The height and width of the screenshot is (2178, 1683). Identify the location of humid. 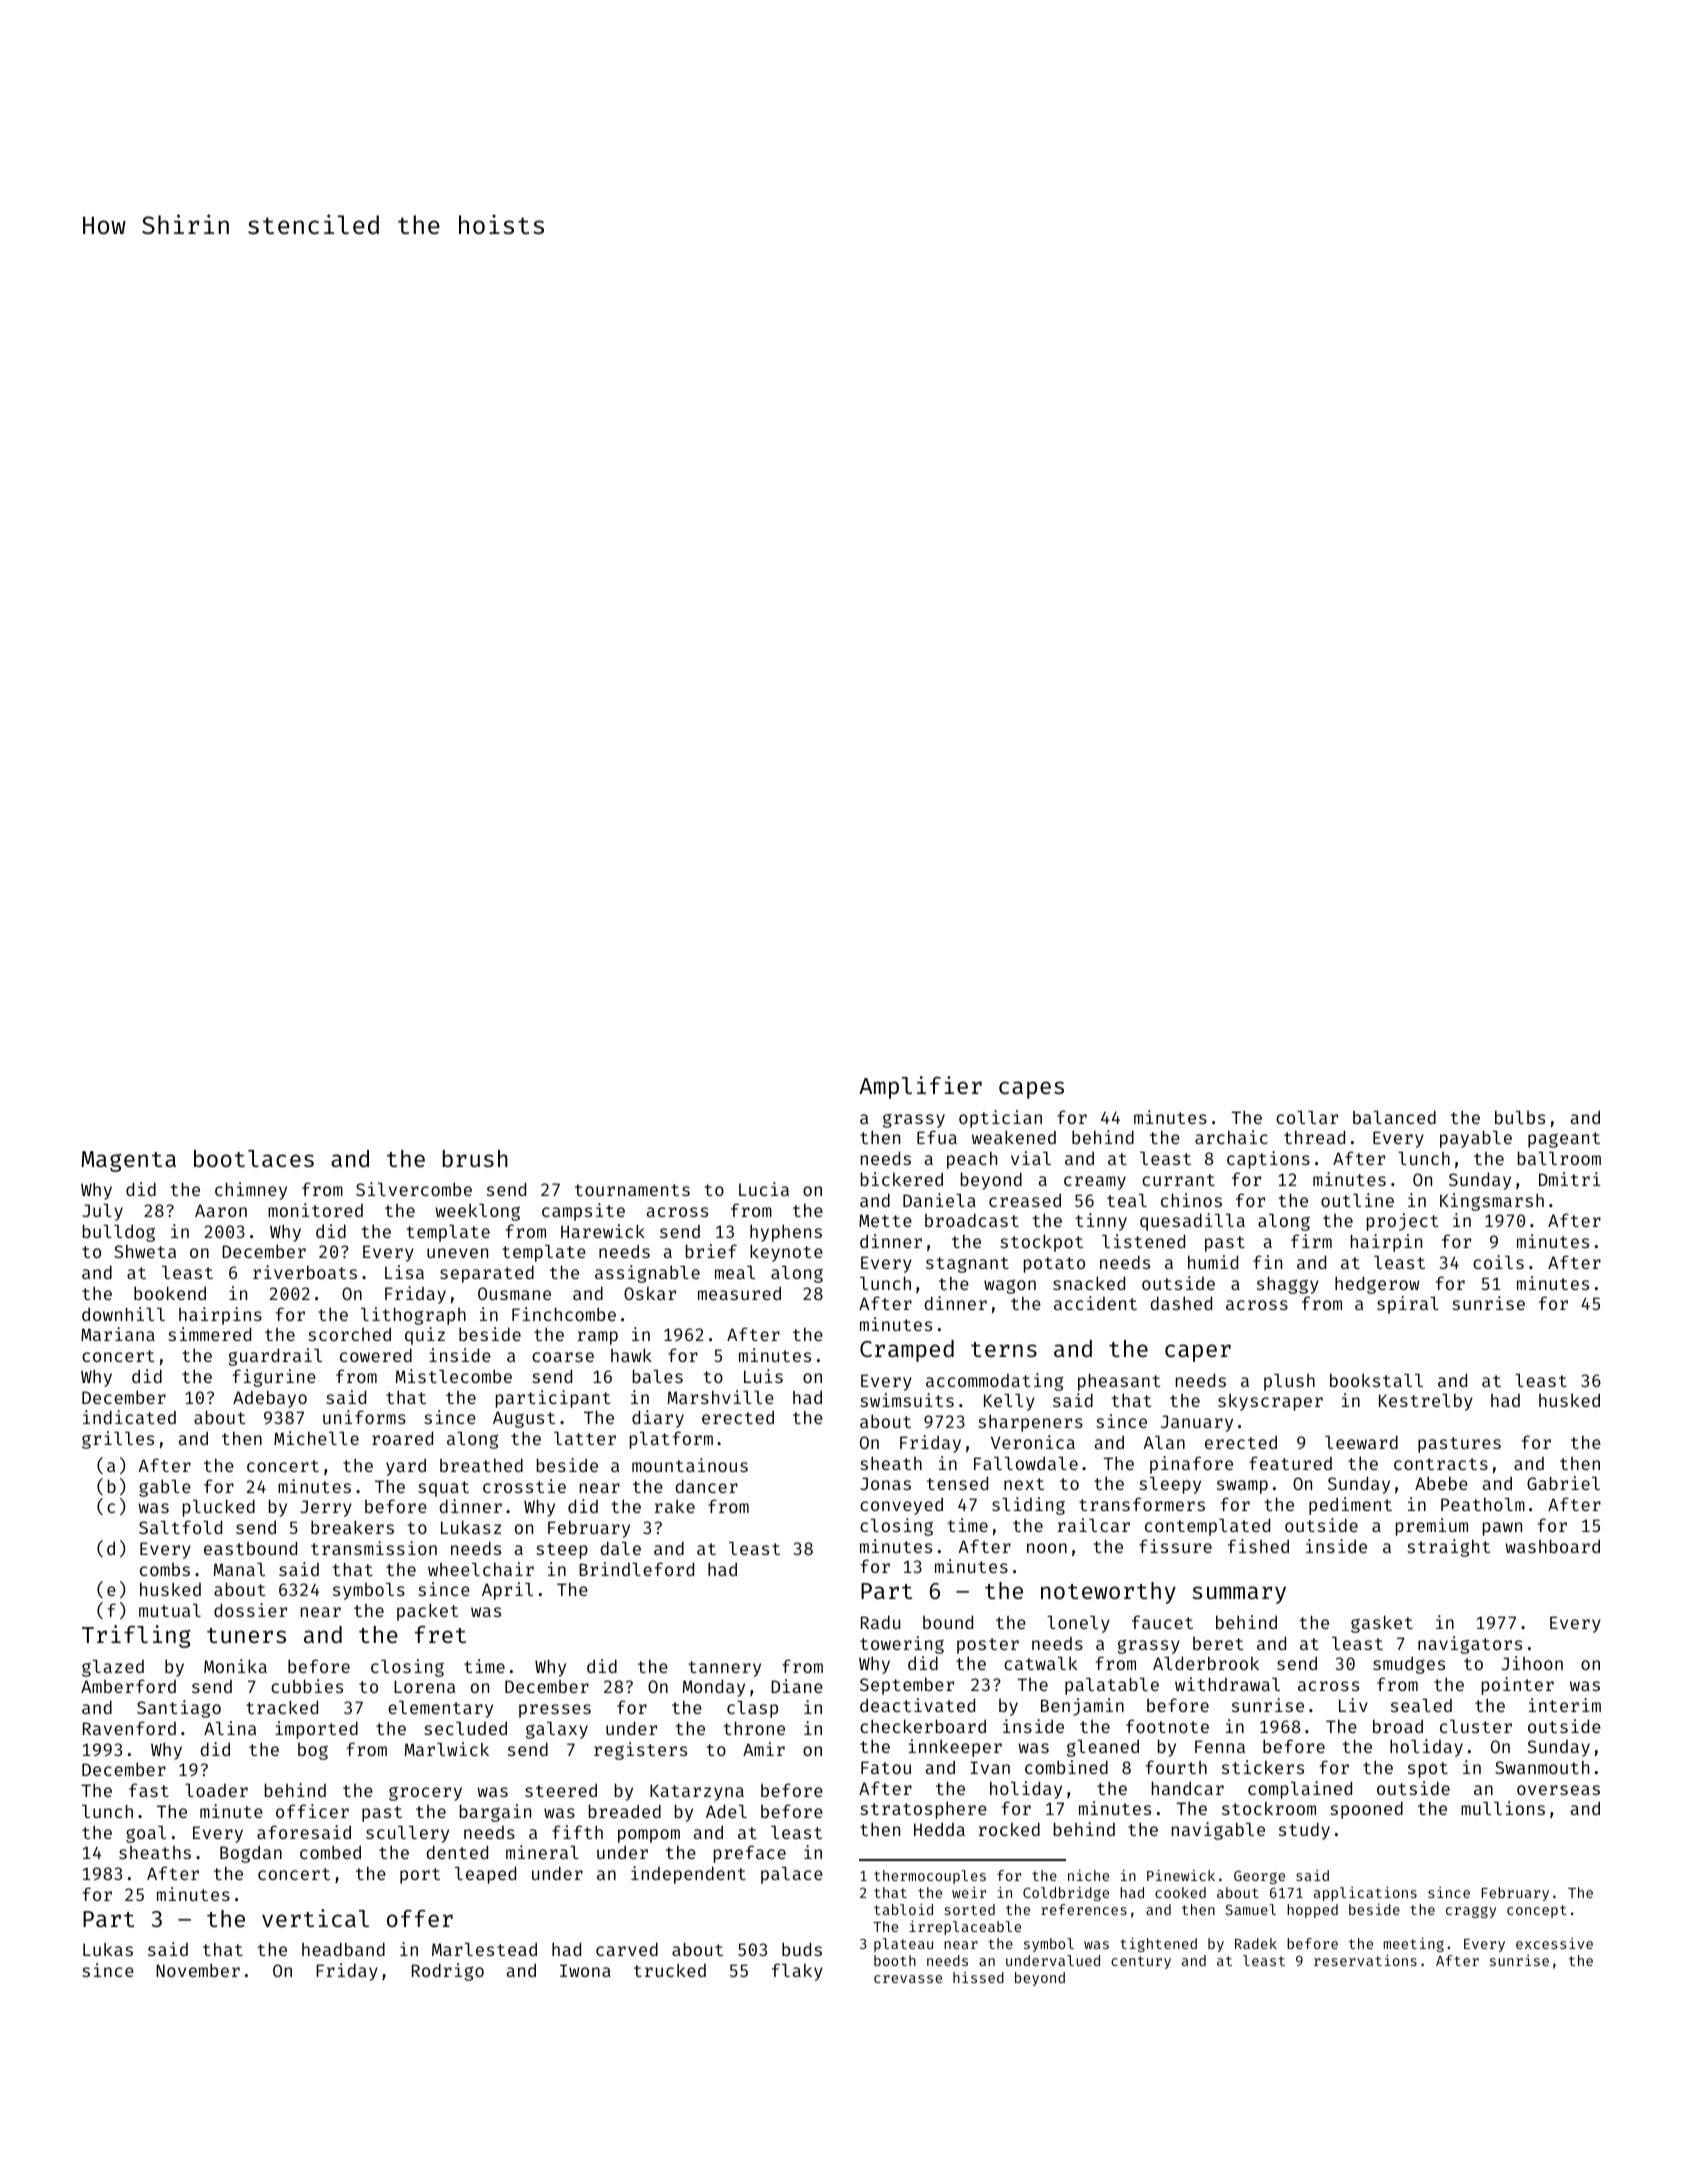
(1213, 1262).
